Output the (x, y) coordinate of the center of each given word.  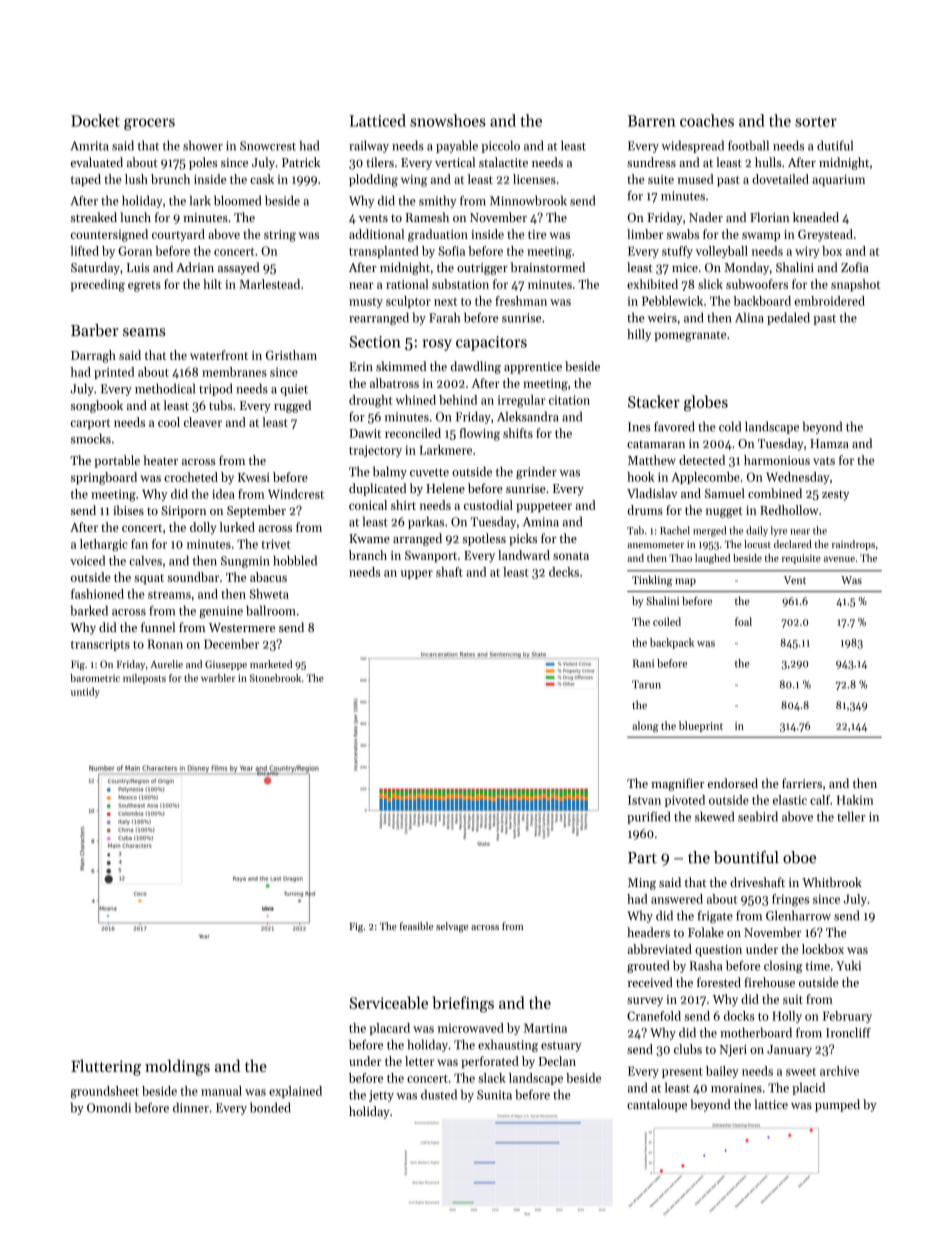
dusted (439, 1094)
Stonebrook (275, 678)
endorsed (733, 783)
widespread (692, 146)
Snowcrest (268, 146)
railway (369, 146)
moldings (177, 1067)
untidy (85, 692)
